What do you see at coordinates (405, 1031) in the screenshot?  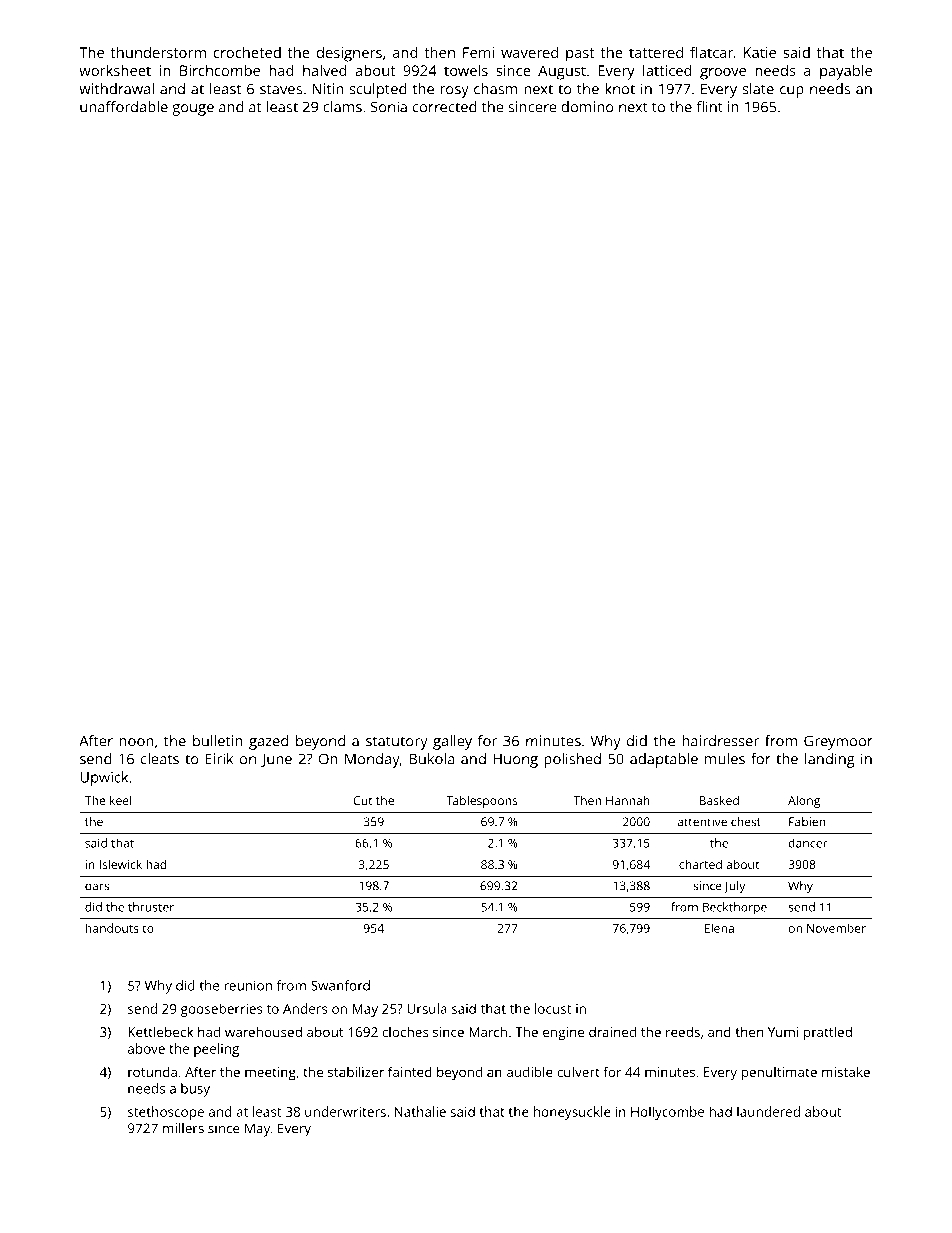 I see `cloches` at bounding box center [405, 1031].
